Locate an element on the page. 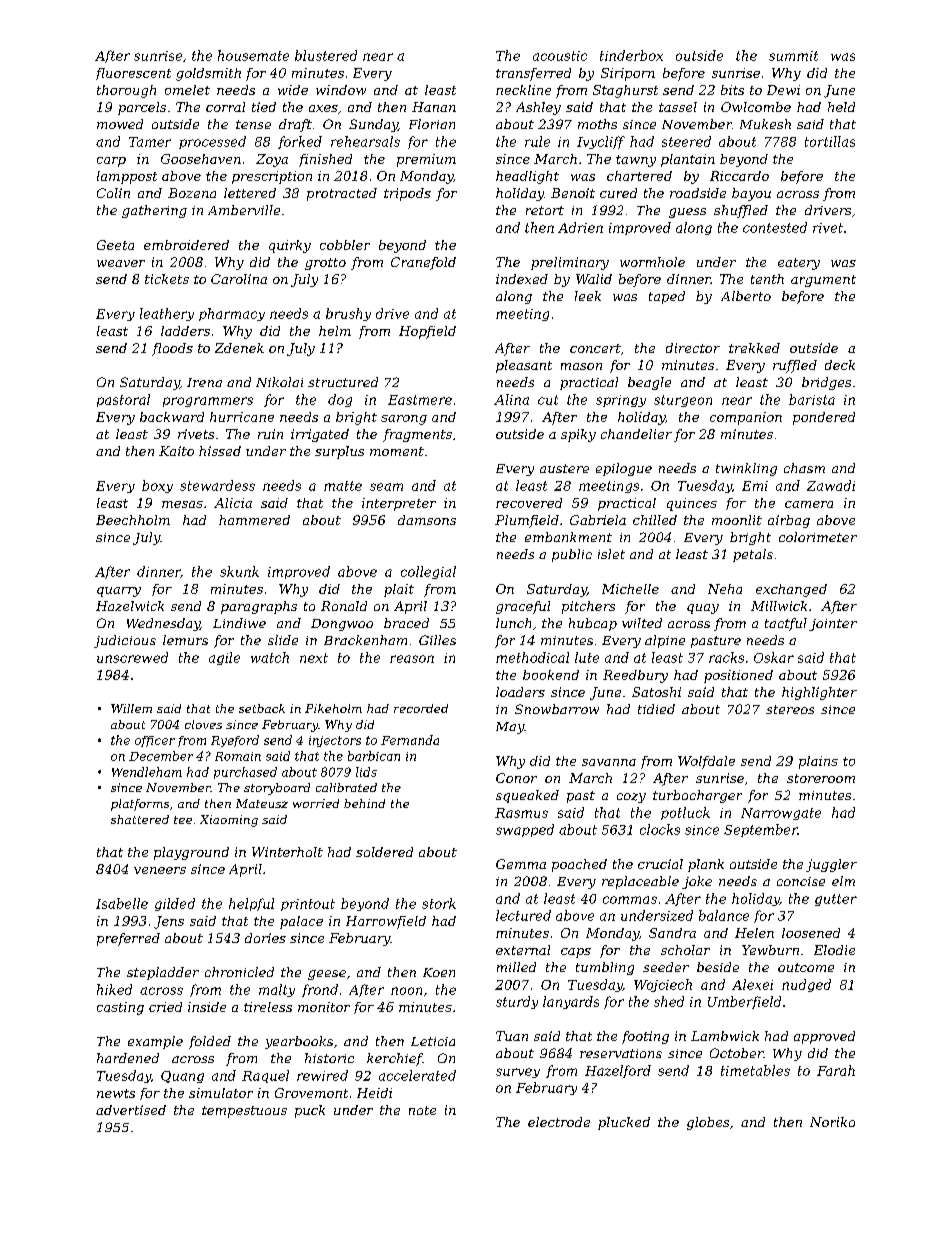  Quang is located at coordinates (182, 1077).
